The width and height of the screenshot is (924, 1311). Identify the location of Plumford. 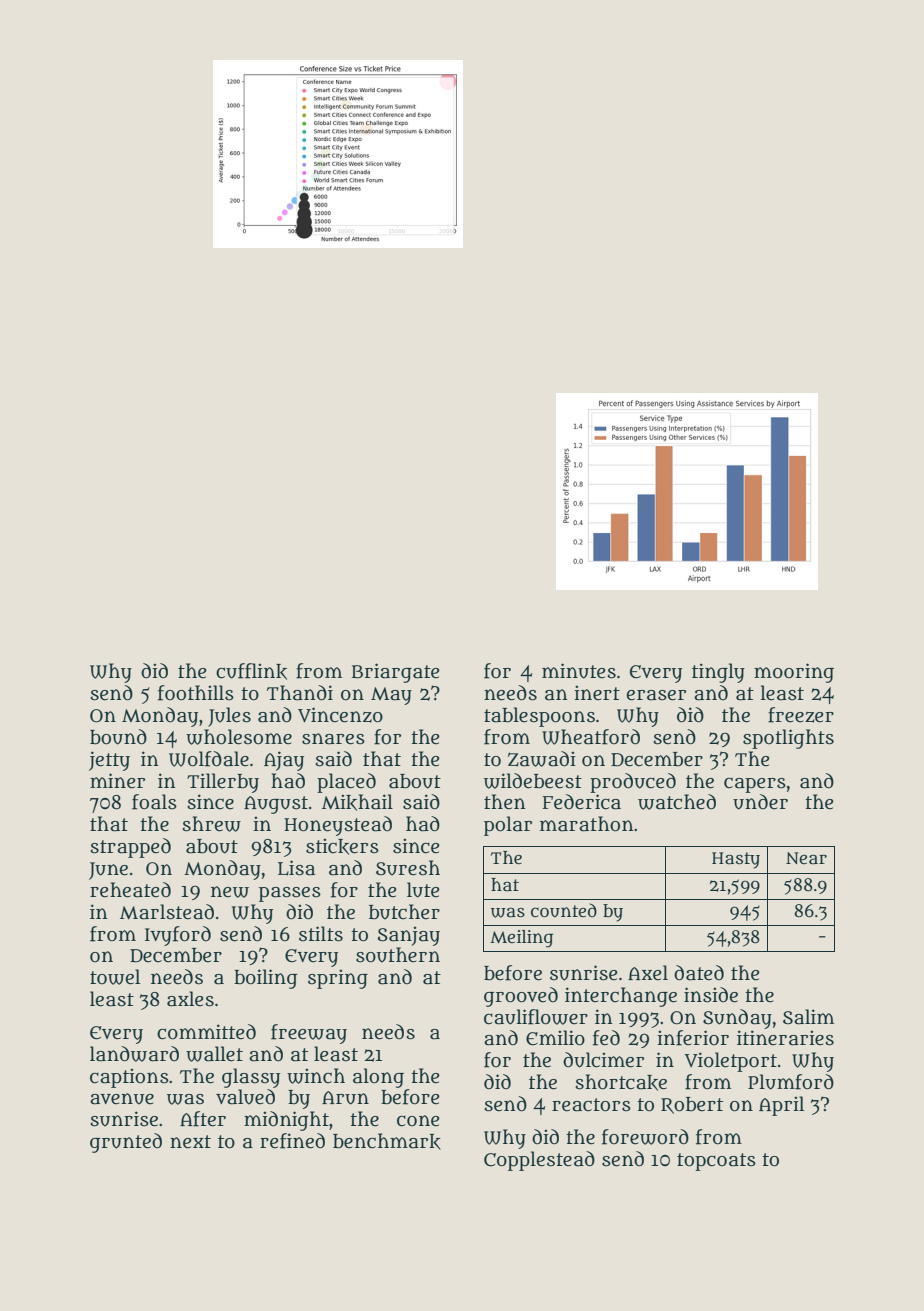
(791, 1082).
